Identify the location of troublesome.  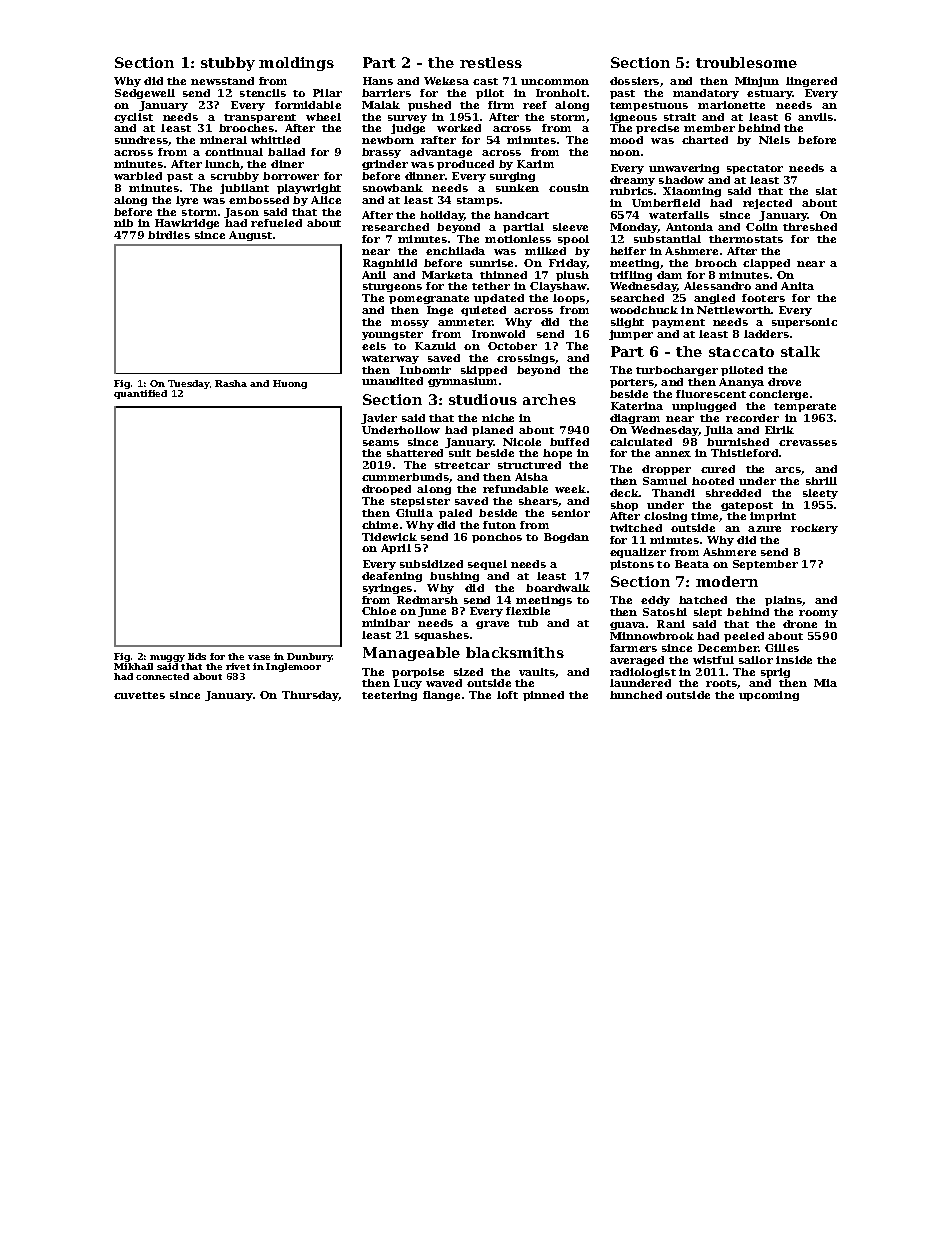
(746, 62).
